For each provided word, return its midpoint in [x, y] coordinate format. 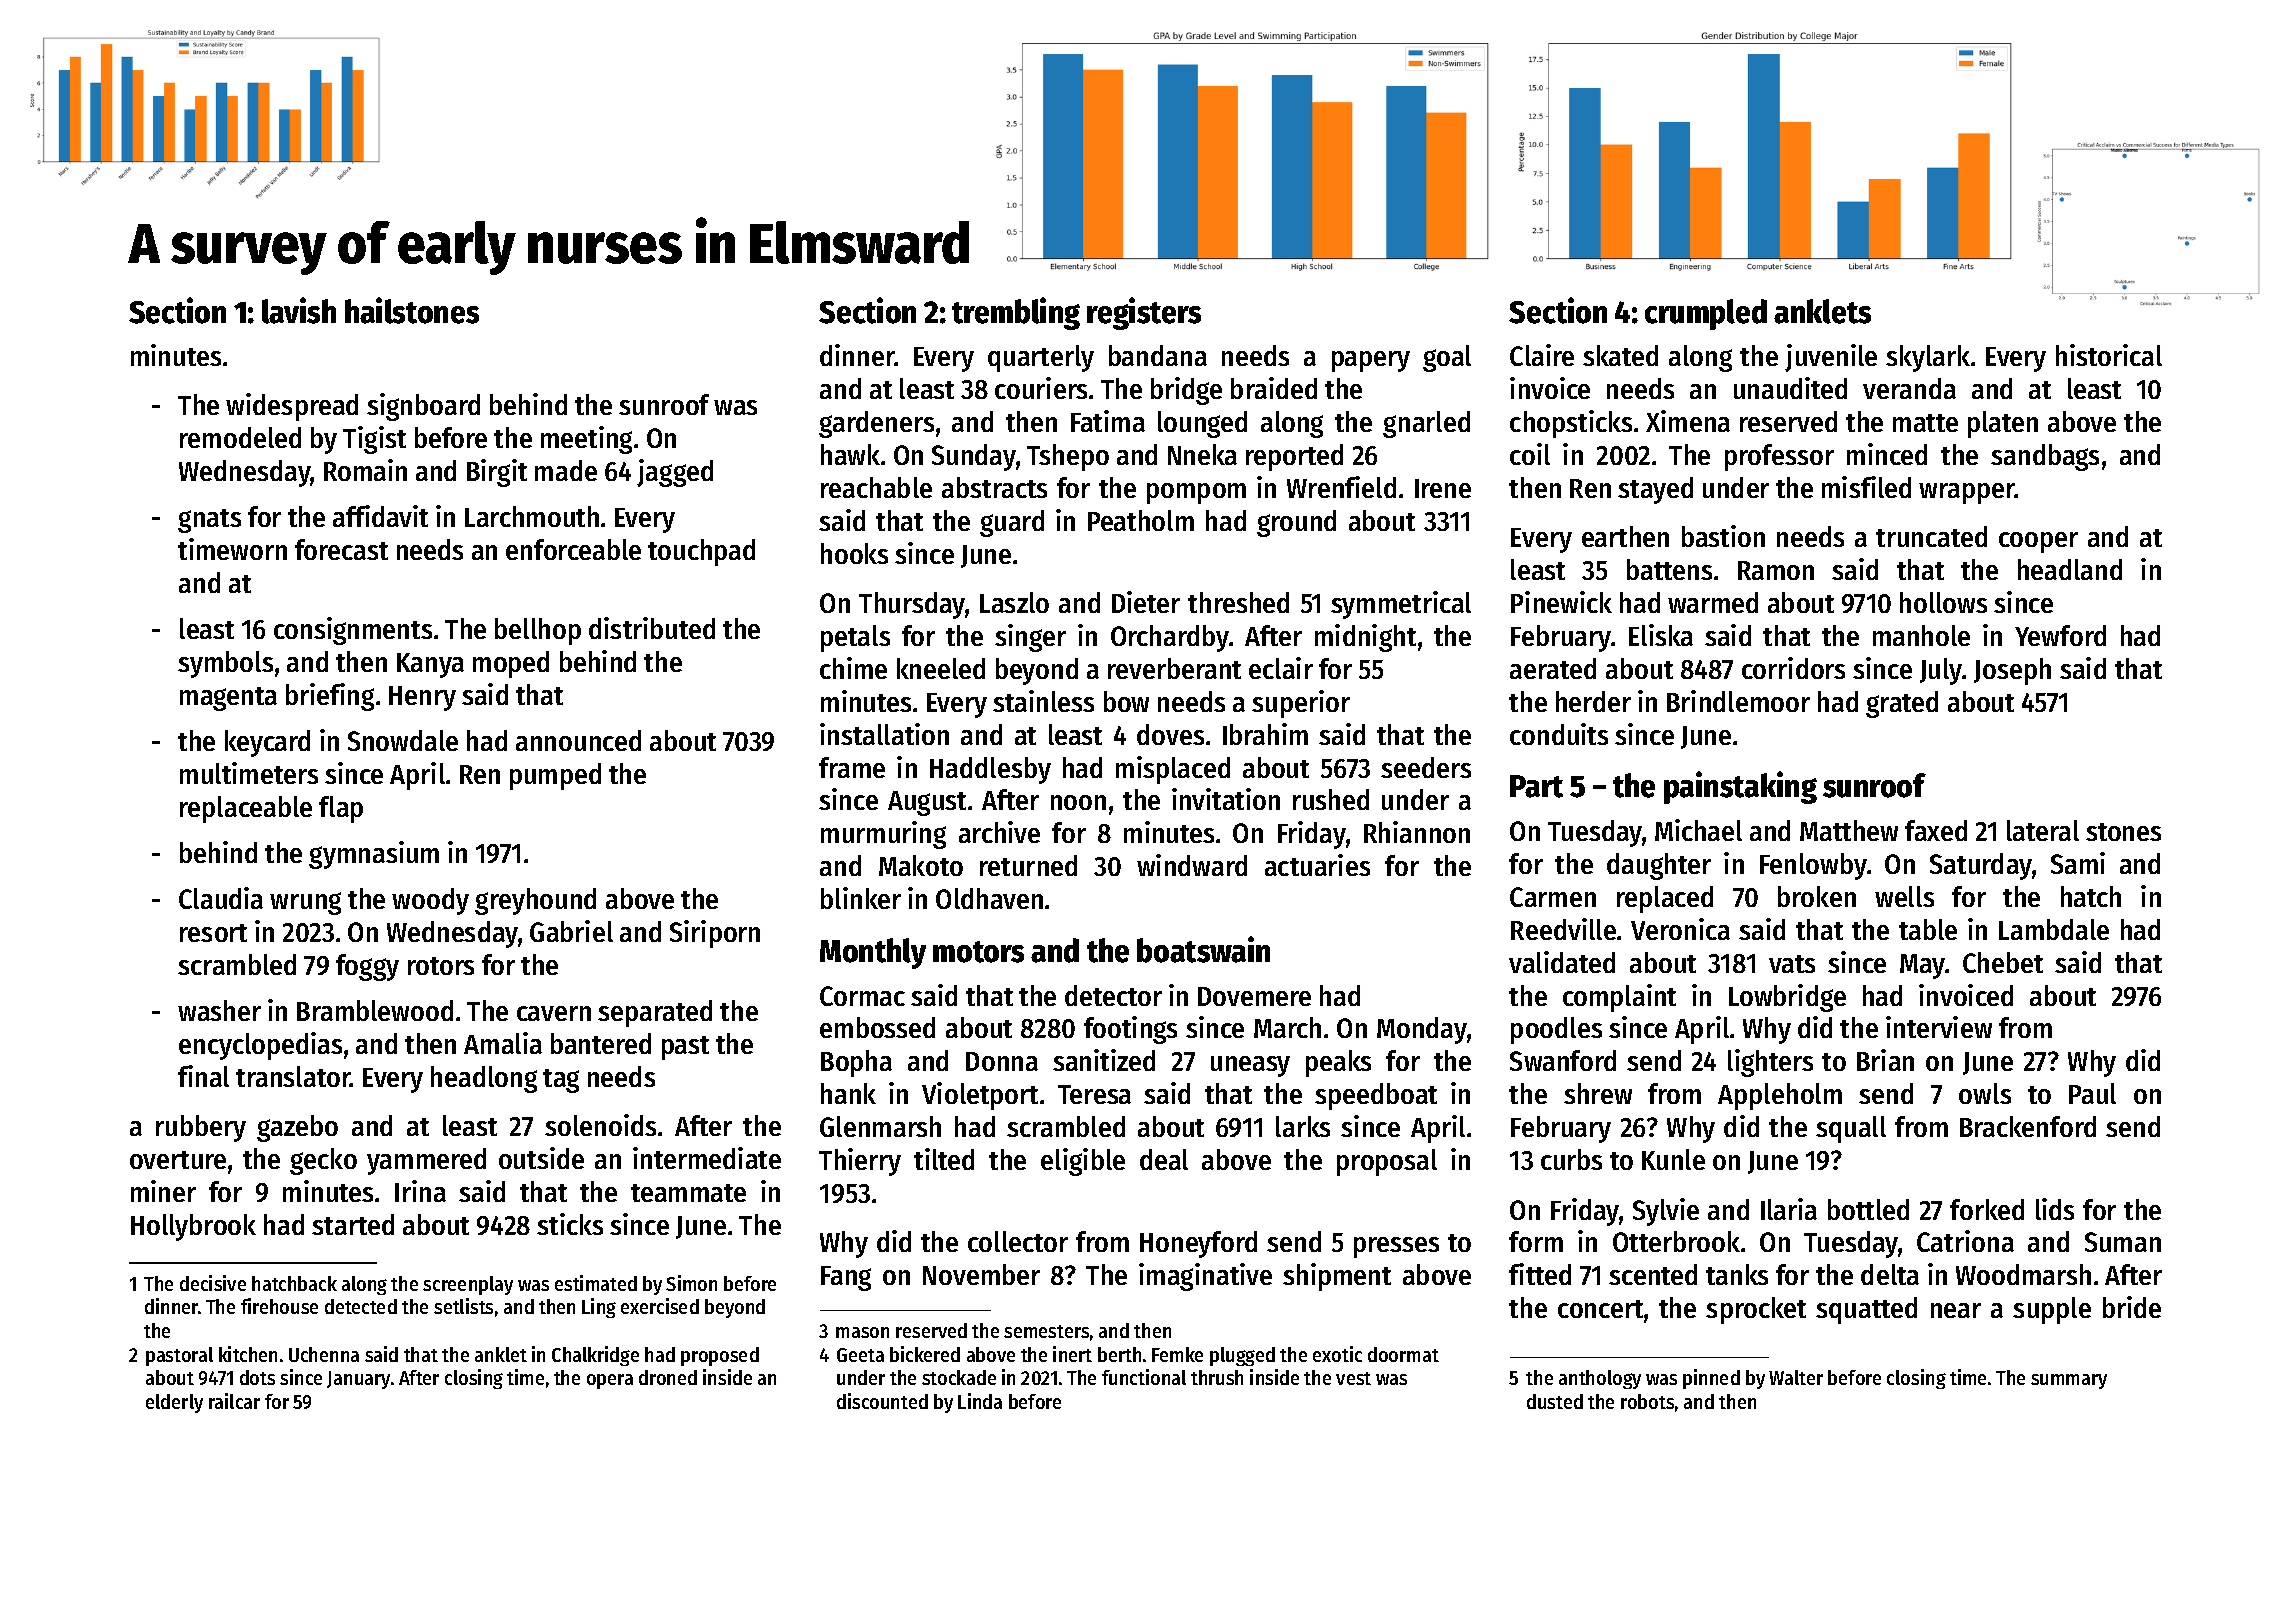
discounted [882, 1401]
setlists [463, 1306]
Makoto [921, 865]
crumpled [1706, 314]
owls [1985, 1093]
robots [1647, 1401]
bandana [1158, 355]
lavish [299, 310]
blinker [861, 898]
